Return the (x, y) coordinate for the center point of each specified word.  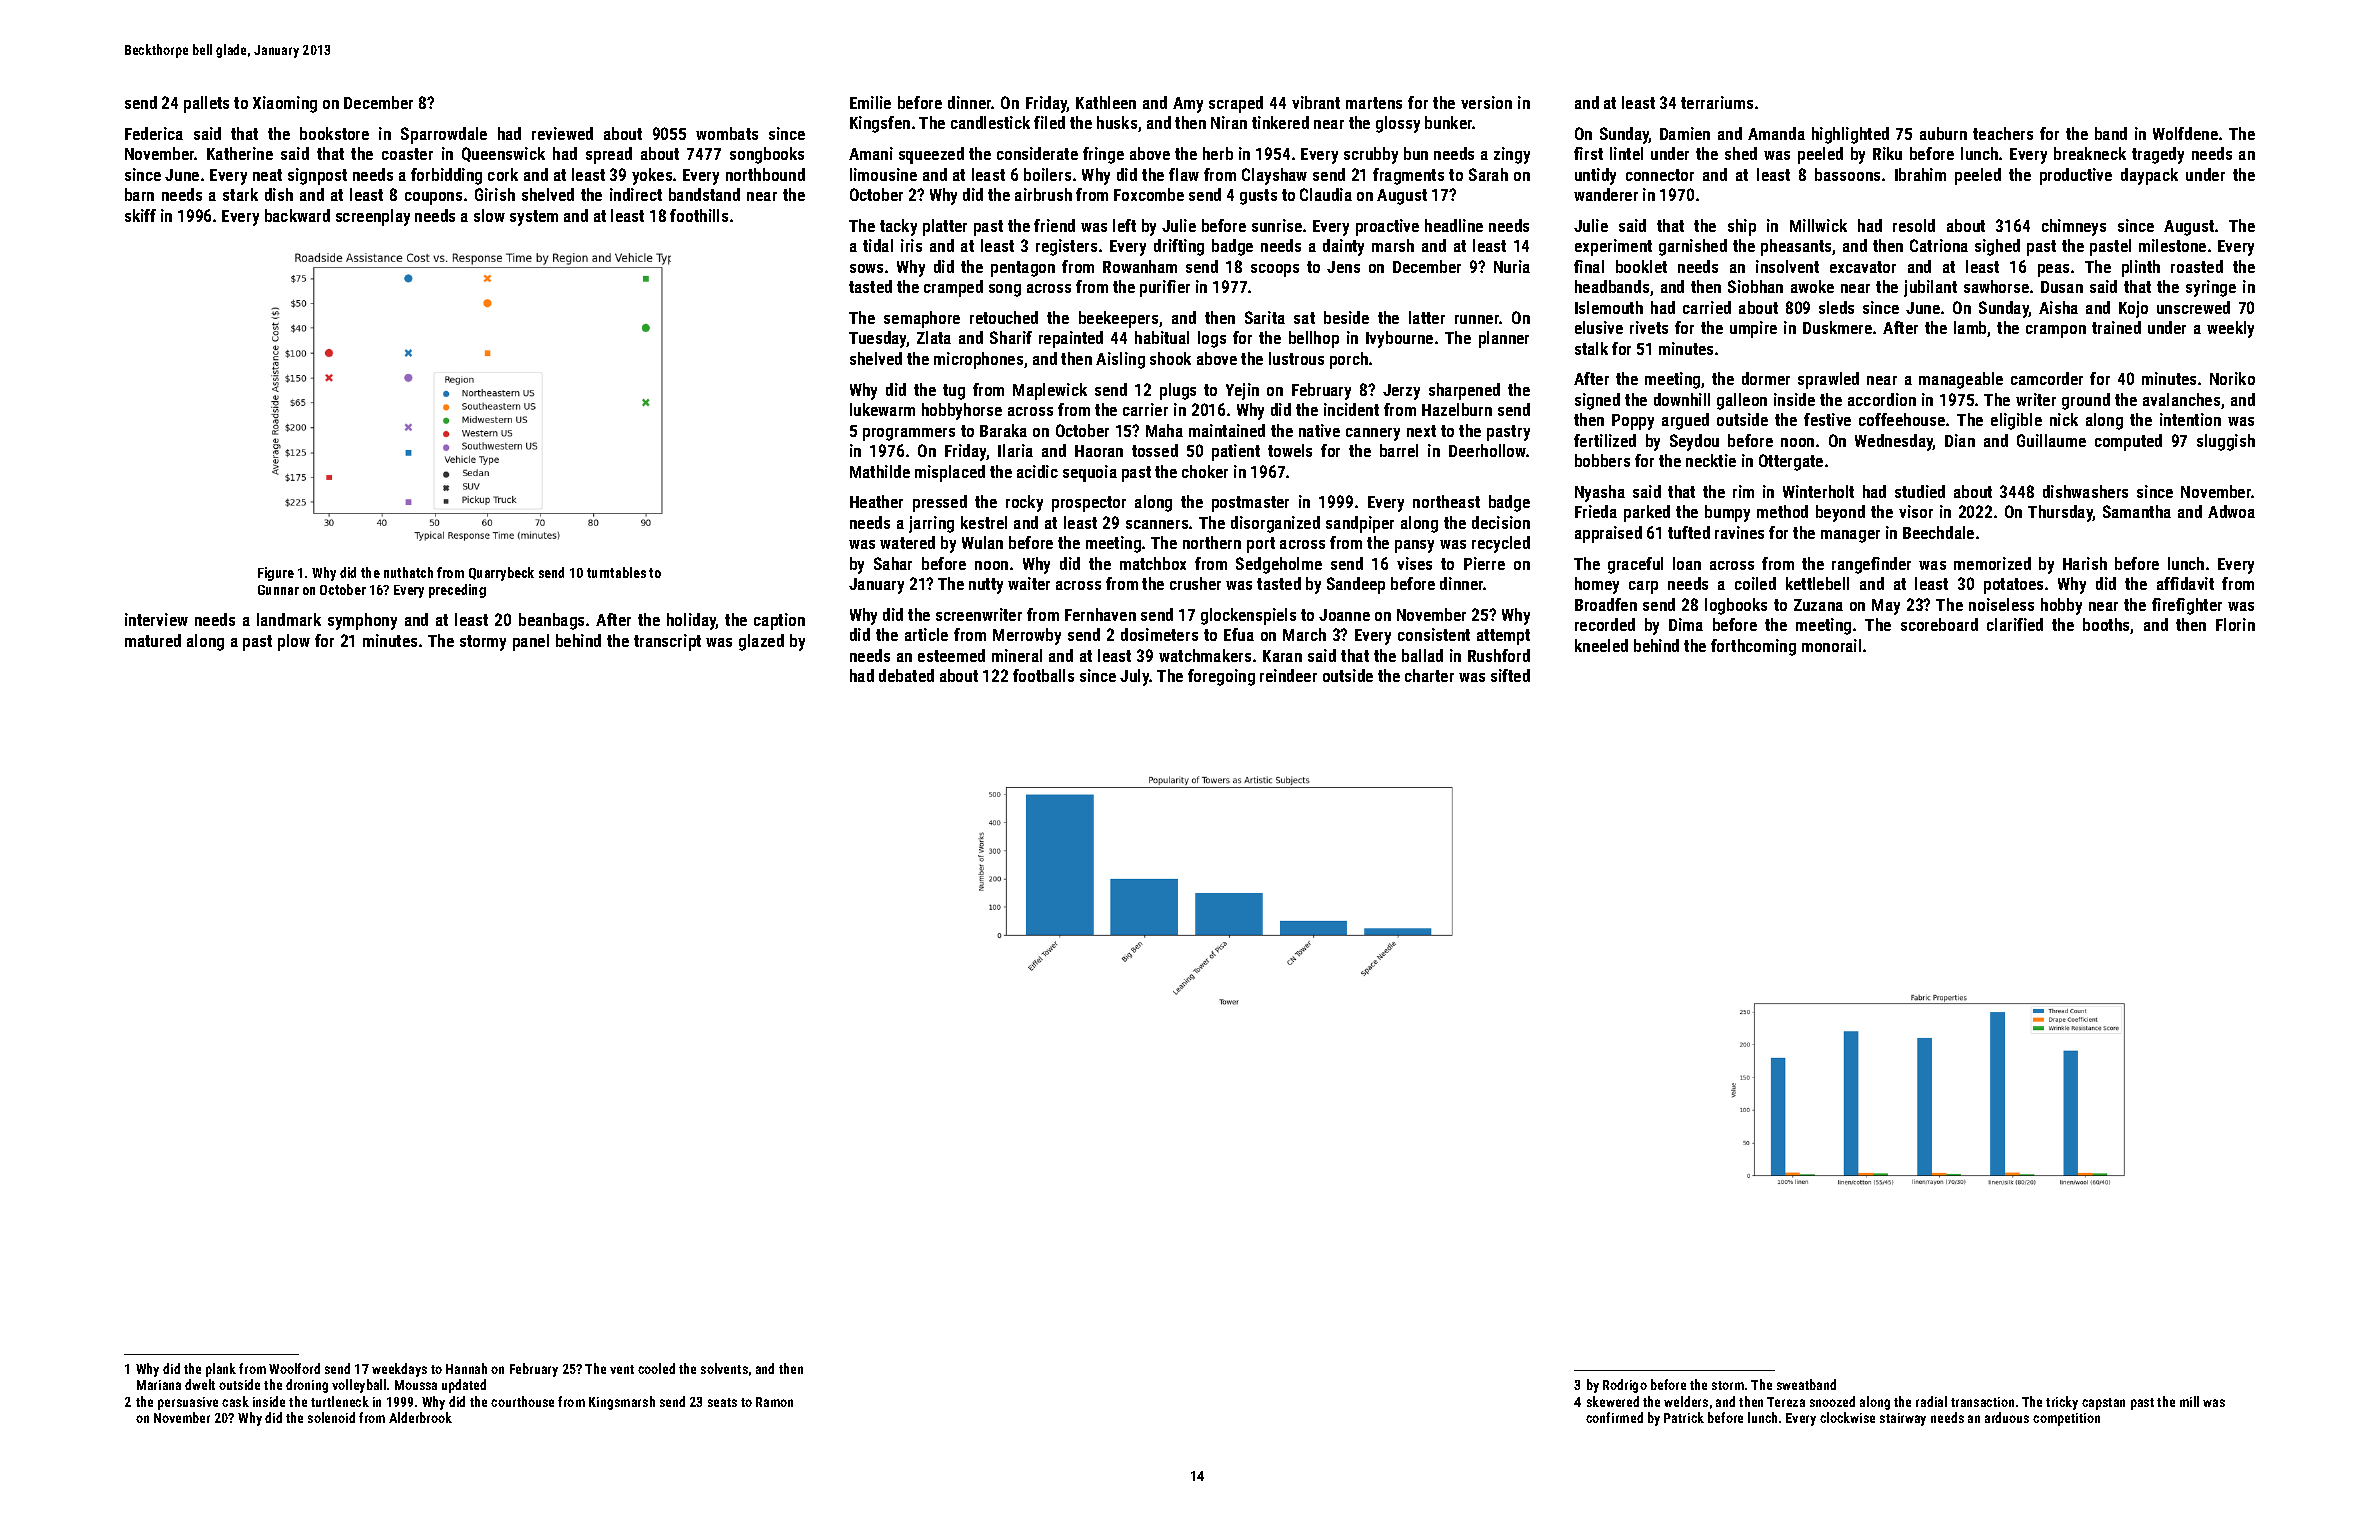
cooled (656, 1368)
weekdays (399, 1370)
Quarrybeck (501, 574)
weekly (2230, 329)
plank (221, 1370)
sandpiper (1360, 524)
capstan (2103, 1404)
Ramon (774, 1402)
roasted (2197, 266)
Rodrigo (1625, 1386)
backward (297, 215)
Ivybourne (1399, 339)
